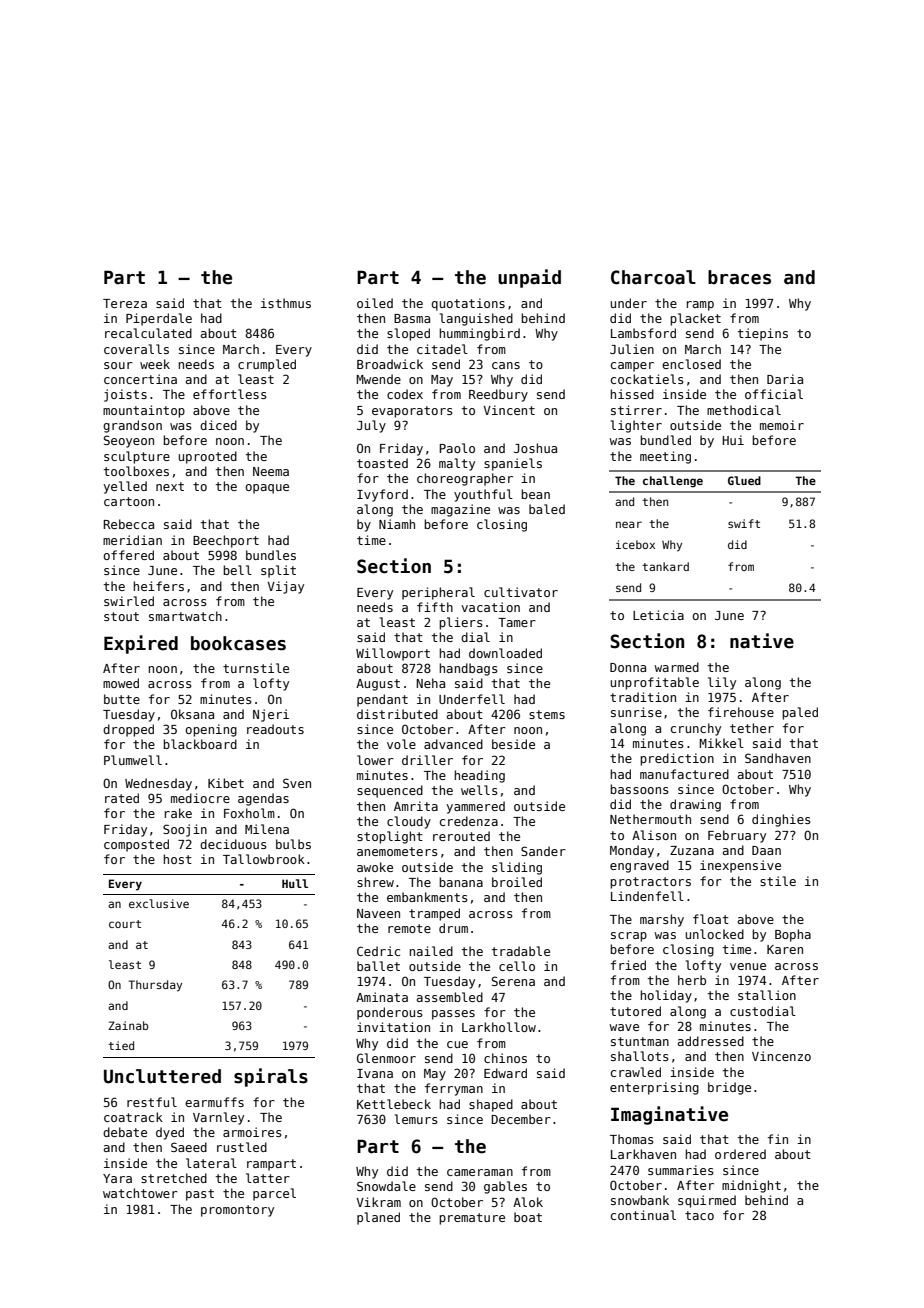 The height and width of the image is (1308, 924). What do you see at coordinates (793, 935) in the image?
I see `Bopha` at bounding box center [793, 935].
